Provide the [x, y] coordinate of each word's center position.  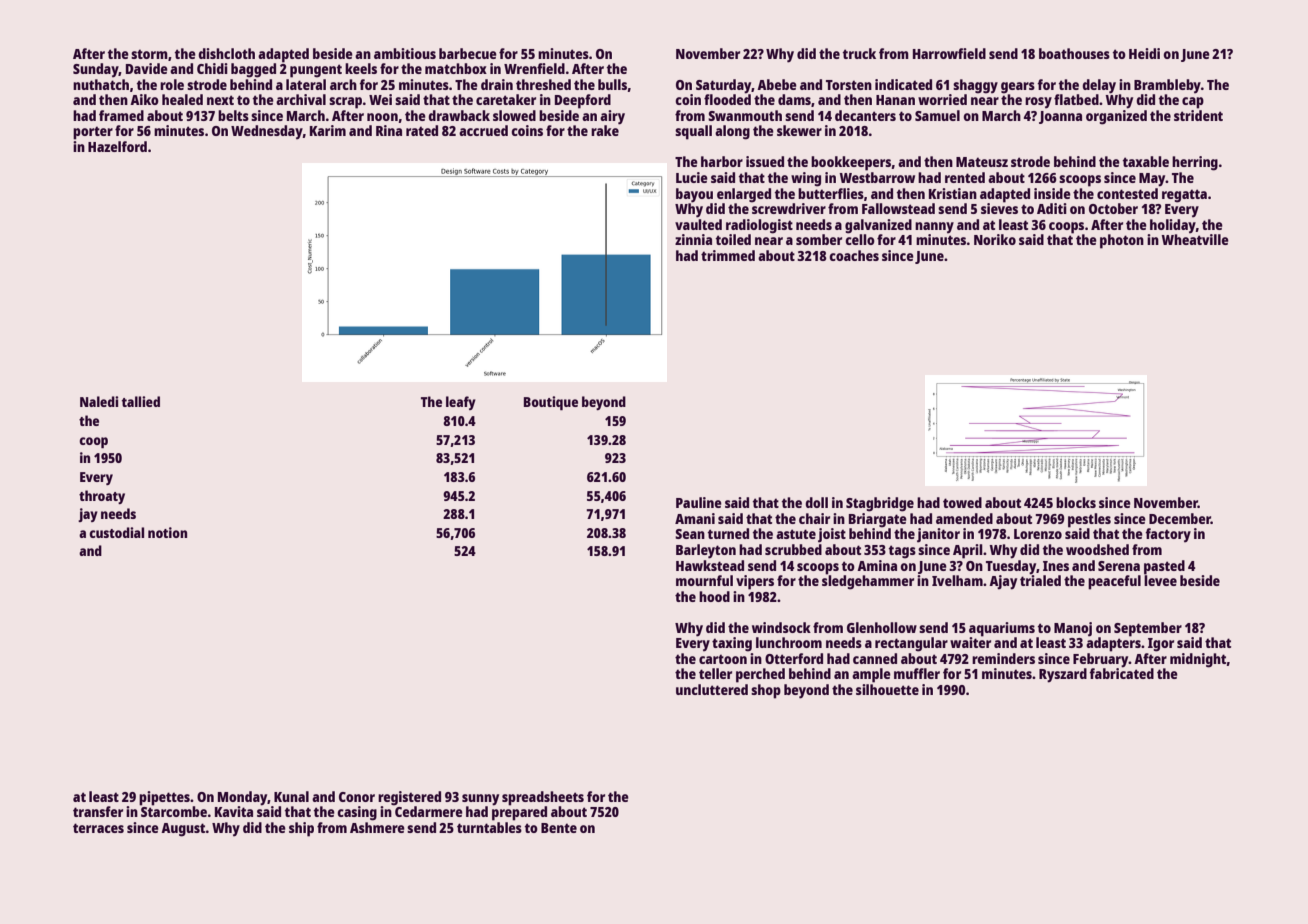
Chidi [212, 68]
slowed [514, 115]
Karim [328, 130]
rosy [1038, 103]
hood [714, 596]
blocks [1076, 502]
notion [167, 532]
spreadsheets [543, 798]
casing [357, 813]
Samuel [937, 115]
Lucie [692, 177]
